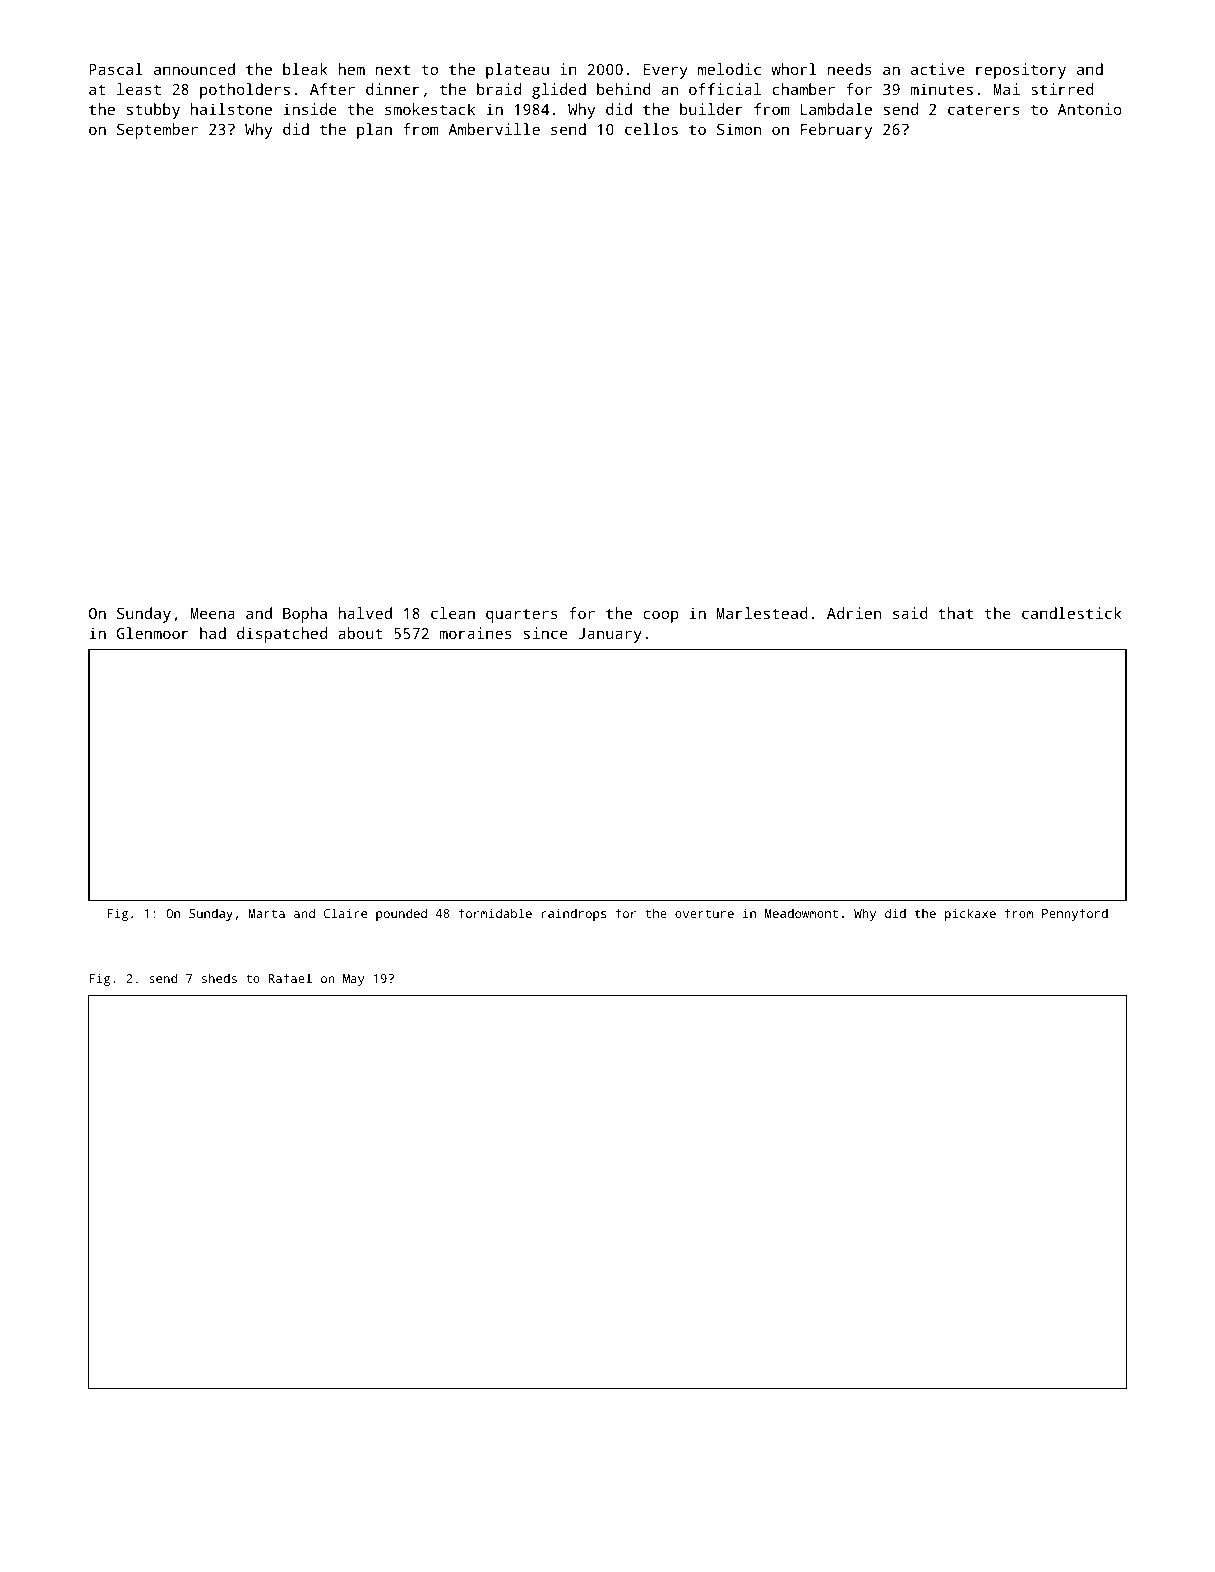  Describe the element at coordinates (801, 913) in the screenshot. I see `Meadowmont` at that location.
